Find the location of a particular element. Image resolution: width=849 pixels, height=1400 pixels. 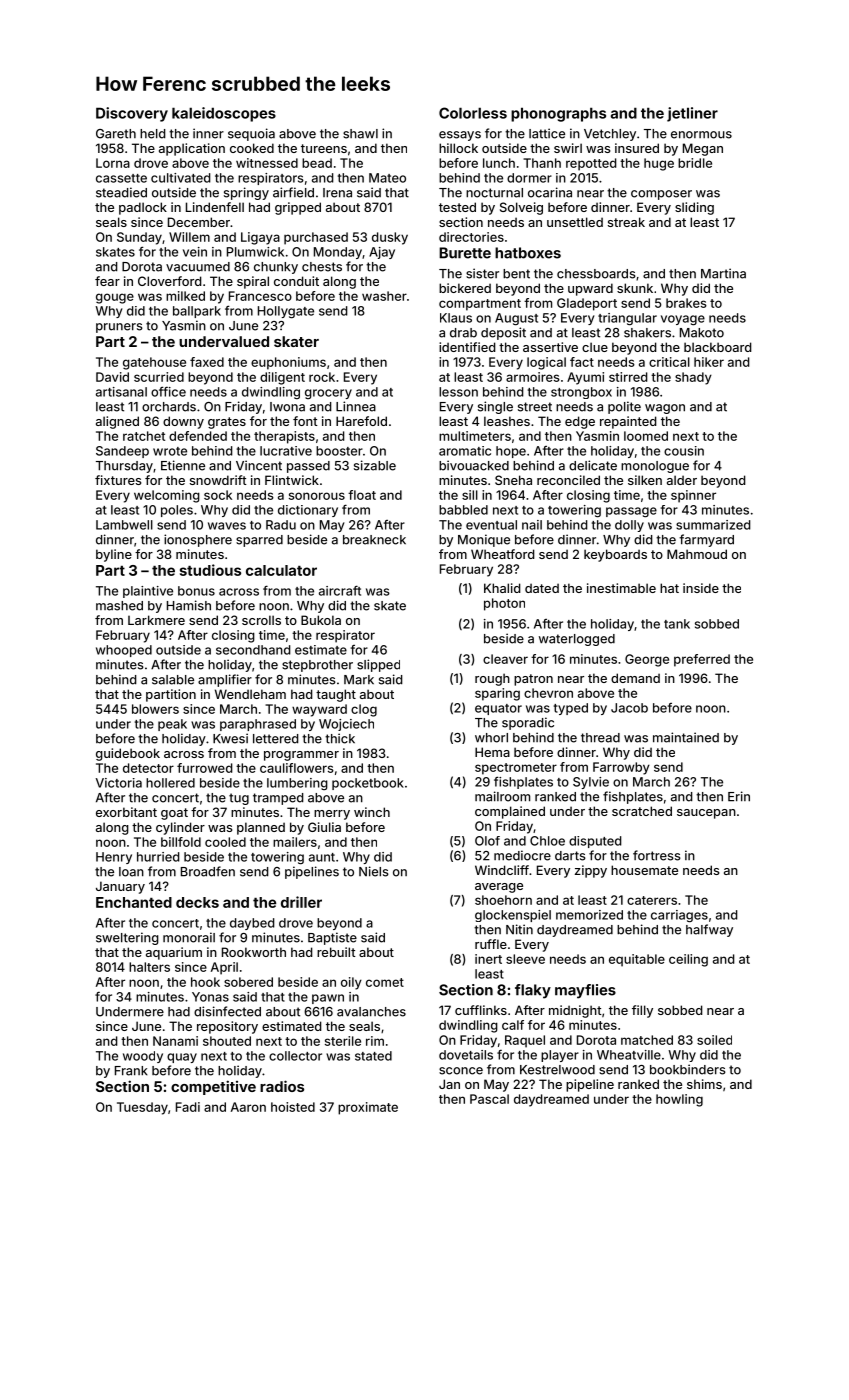

lesson is located at coordinates (458, 392).
